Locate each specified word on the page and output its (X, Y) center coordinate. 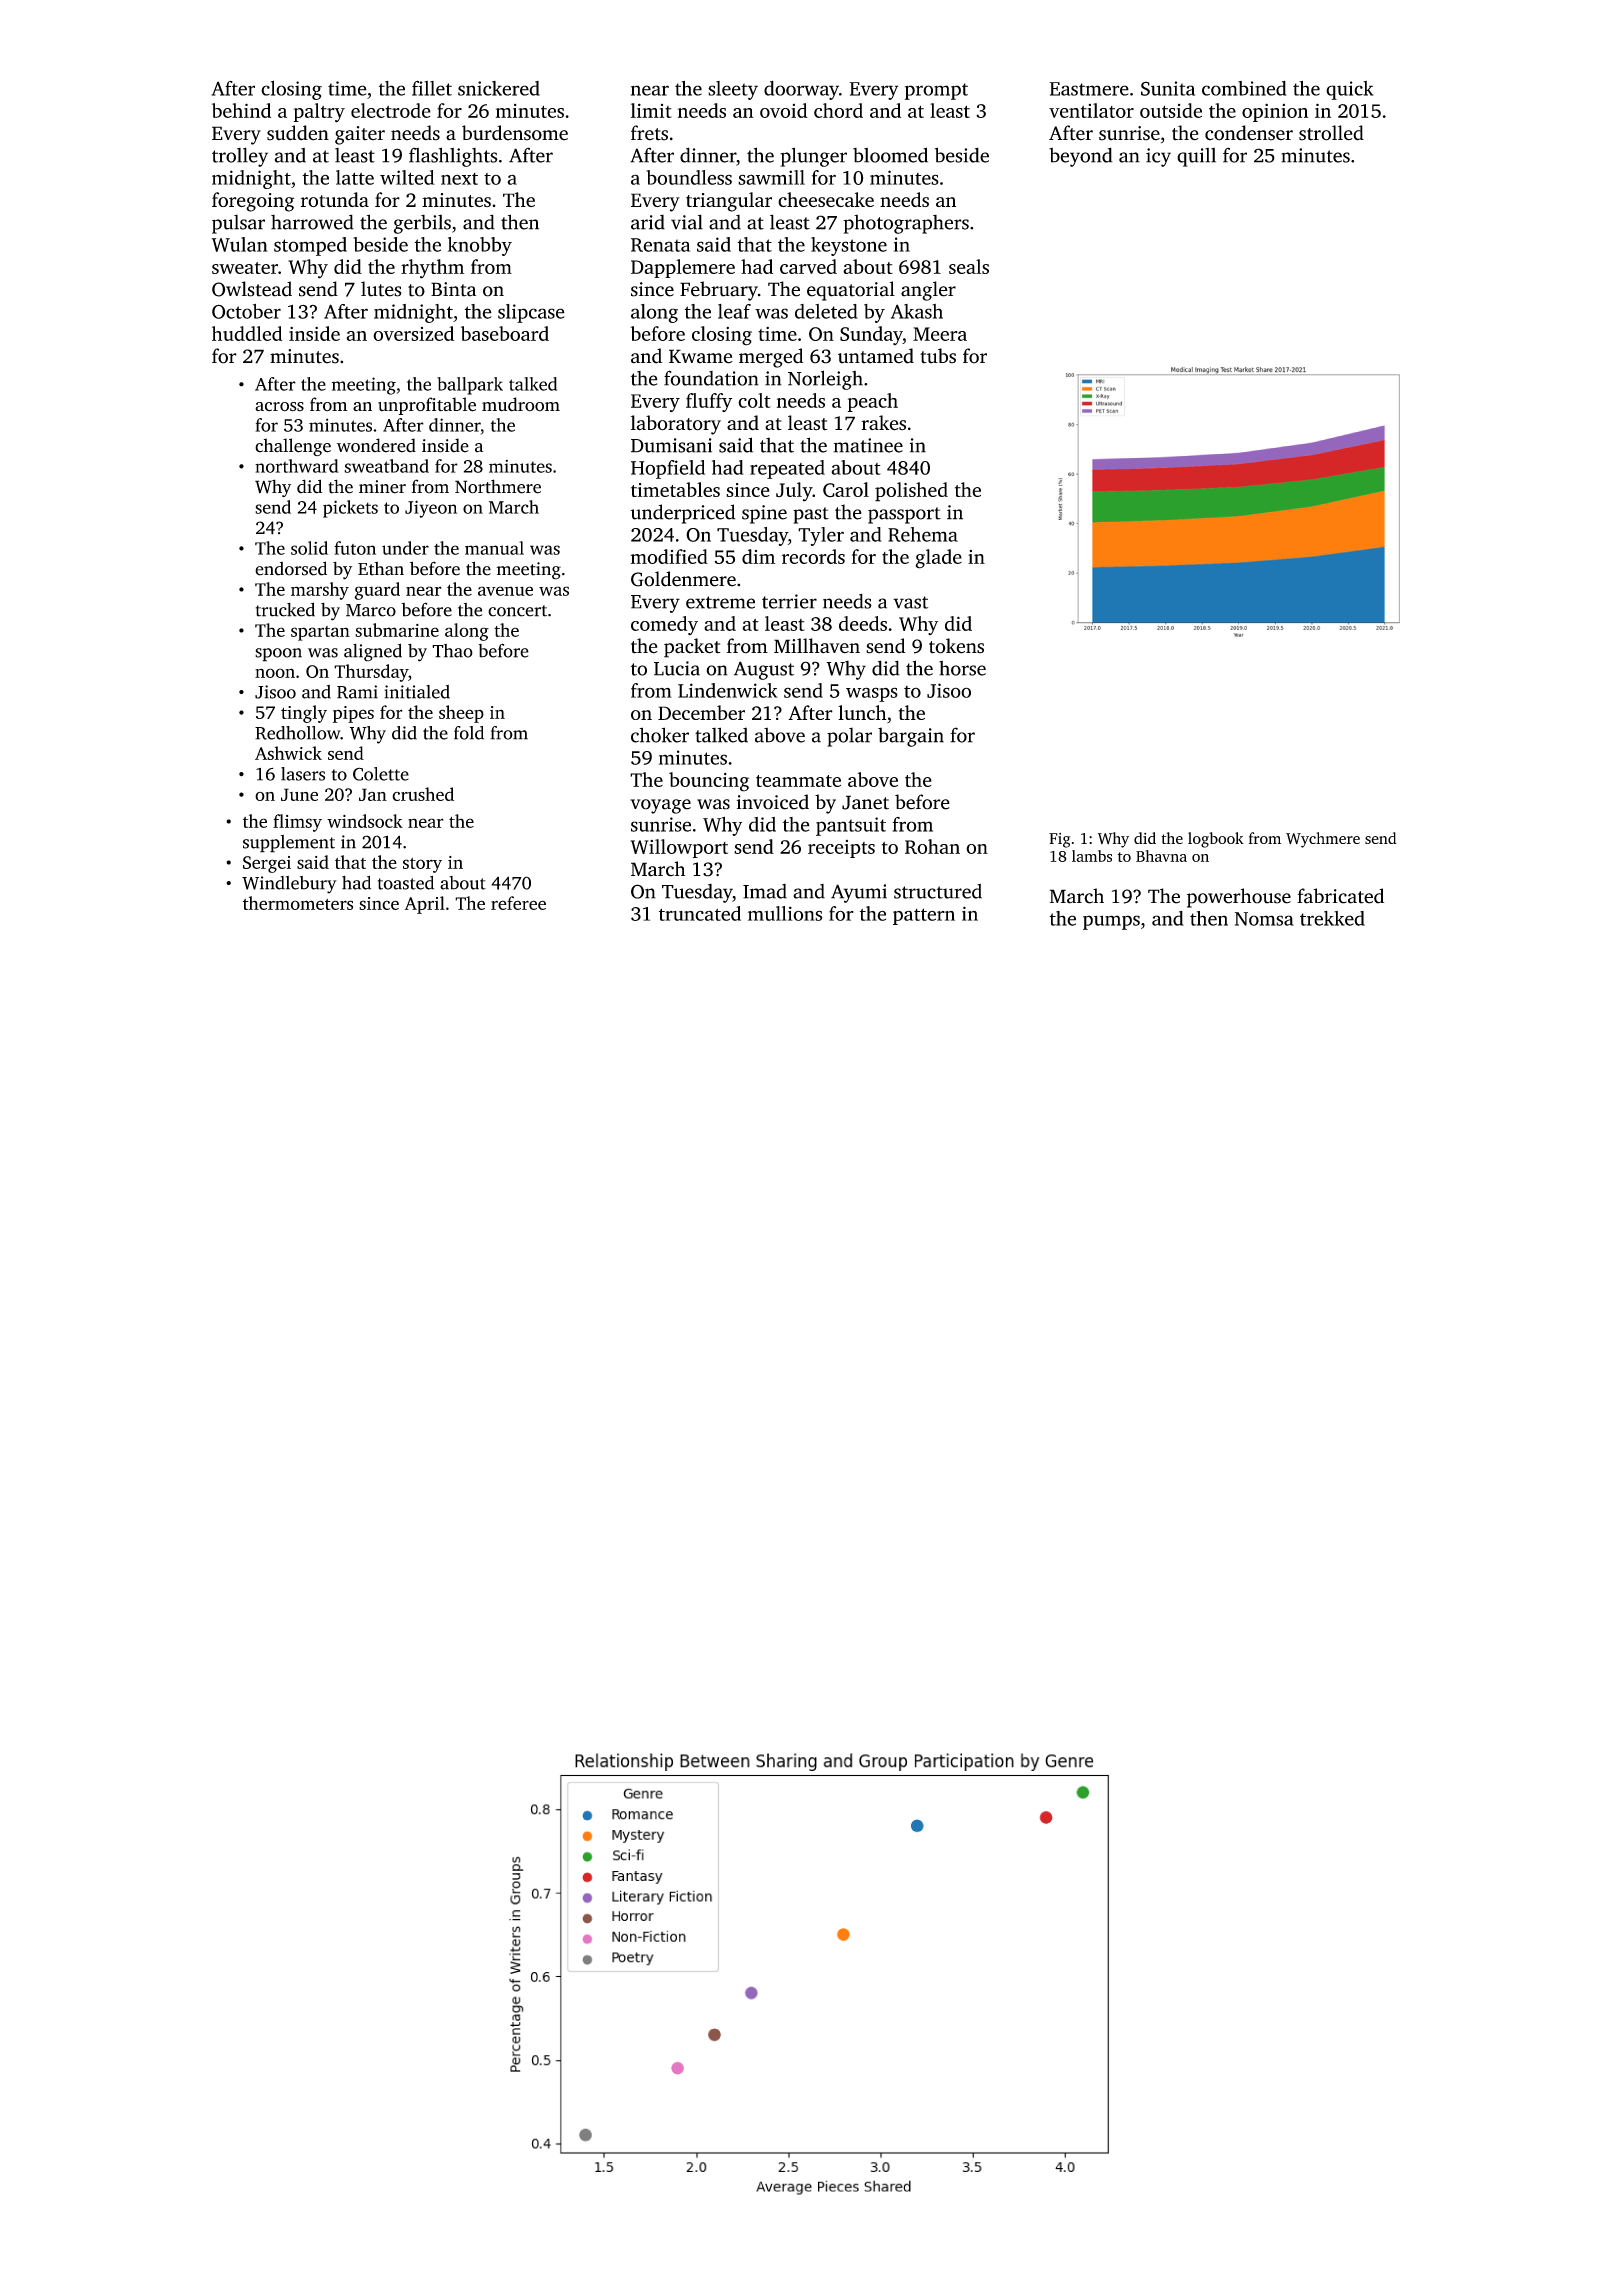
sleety (733, 90)
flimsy (297, 823)
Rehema (923, 534)
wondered (376, 445)
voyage (660, 806)
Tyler (821, 536)
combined (1244, 88)
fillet (432, 88)
